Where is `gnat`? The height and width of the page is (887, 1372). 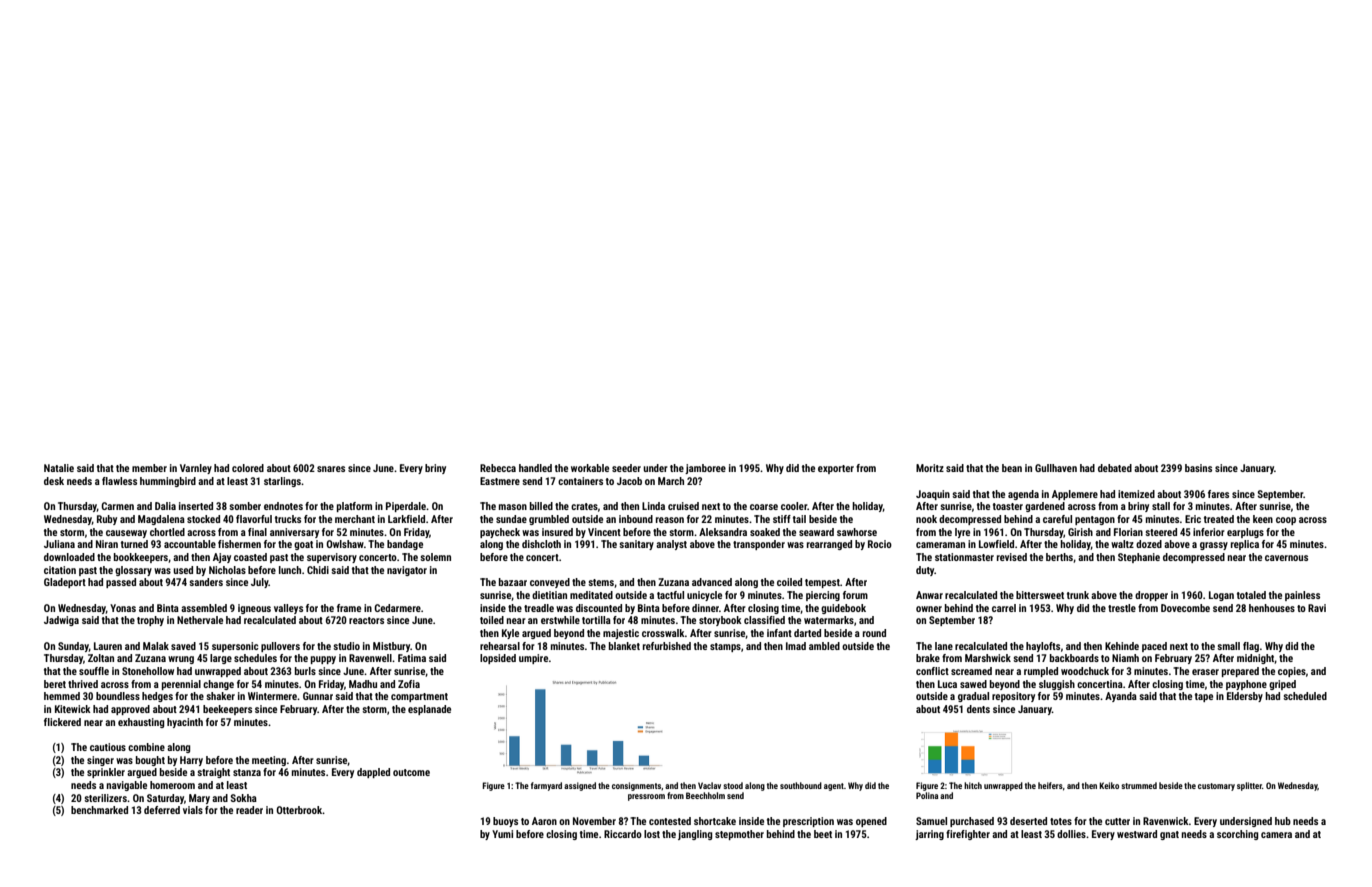 gnat is located at coordinates (1169, 835).
